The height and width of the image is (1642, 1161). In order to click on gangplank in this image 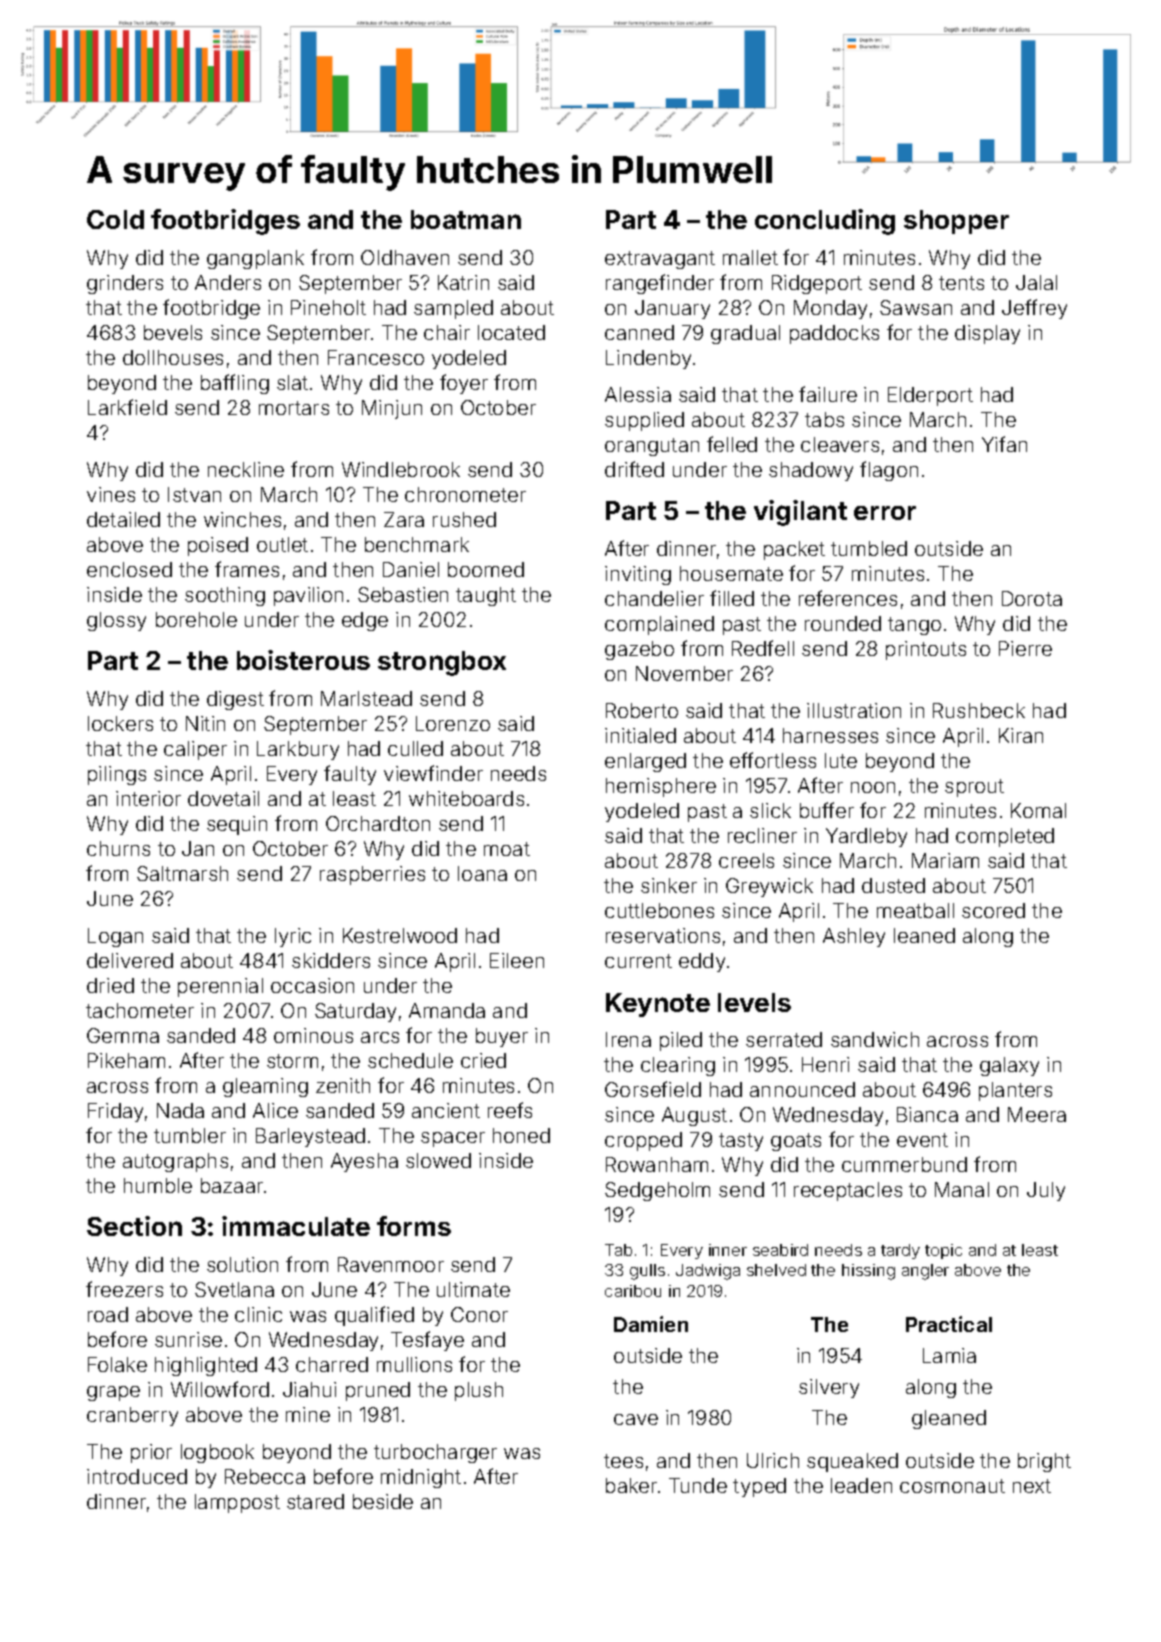, I will do `click(255, 259)`.
